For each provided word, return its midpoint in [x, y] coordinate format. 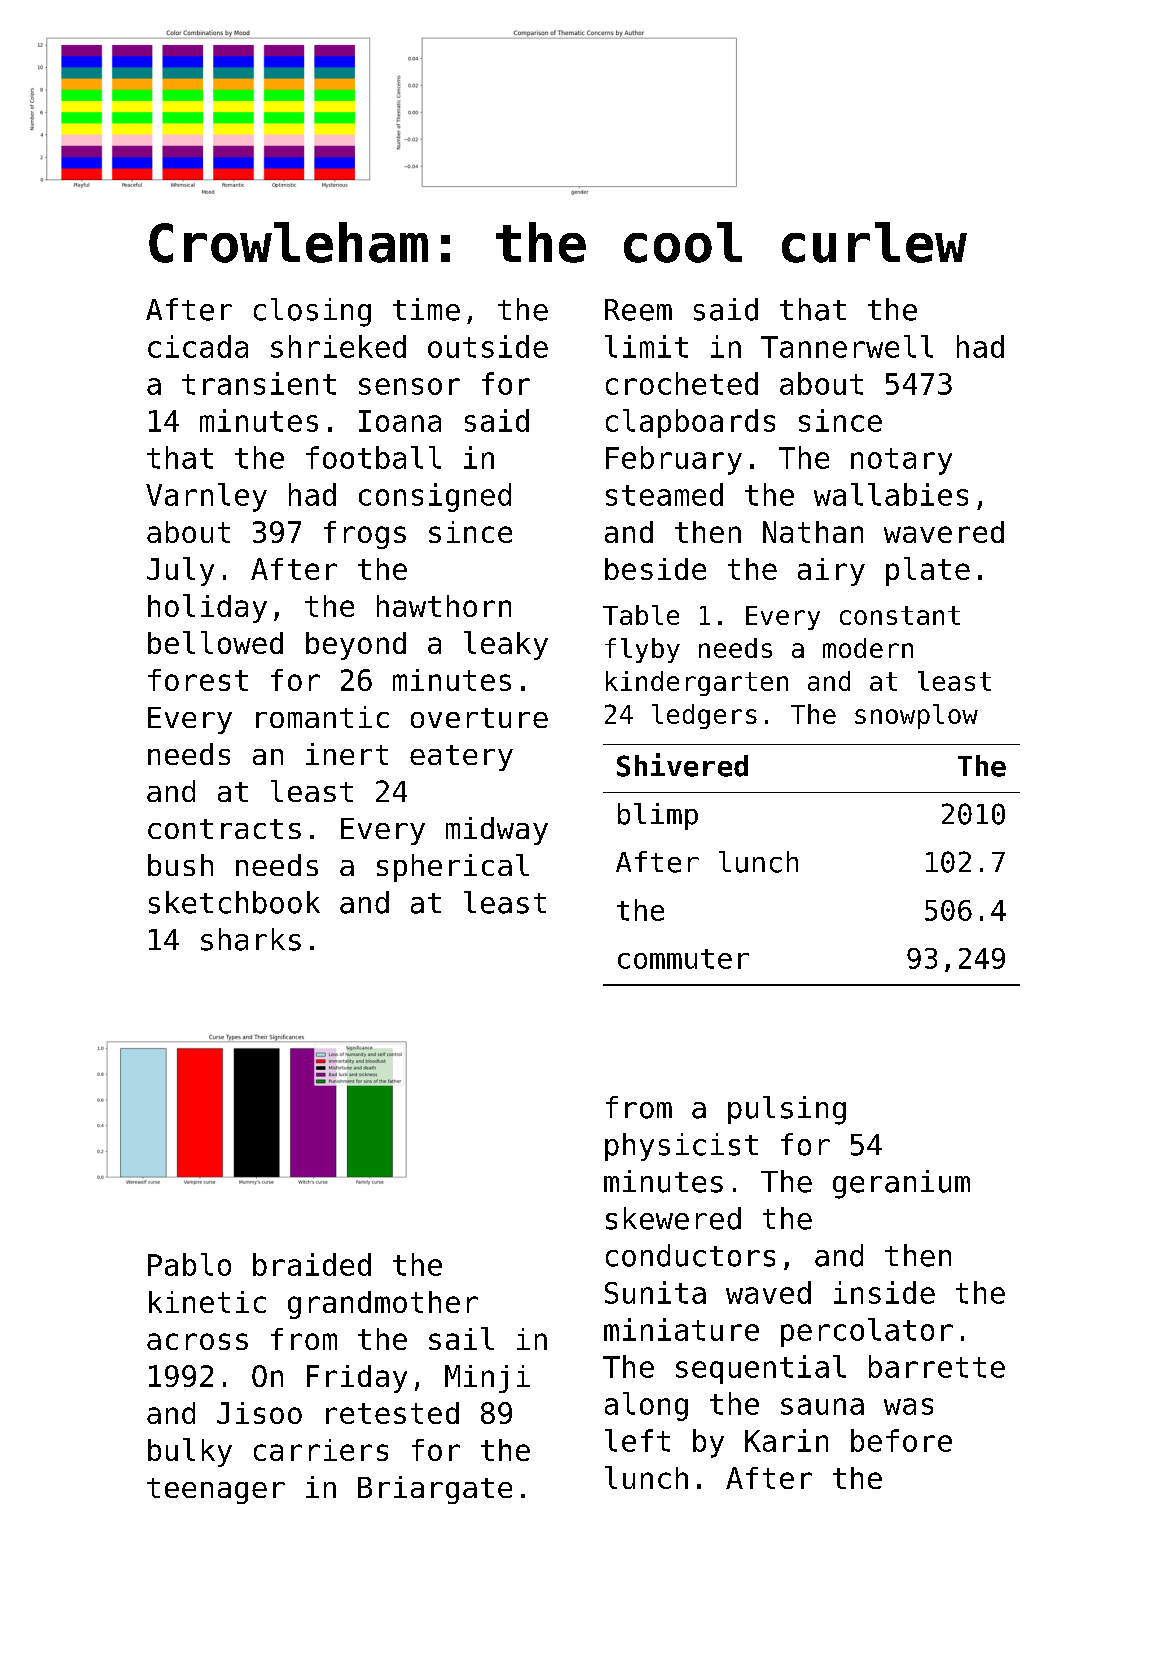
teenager [216, 1491]
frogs [365, 535]
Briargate [435, 1490]
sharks [251, 939]
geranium [901, 1184]
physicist [681, 1147]
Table [641, 615]
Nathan [813, 532]
